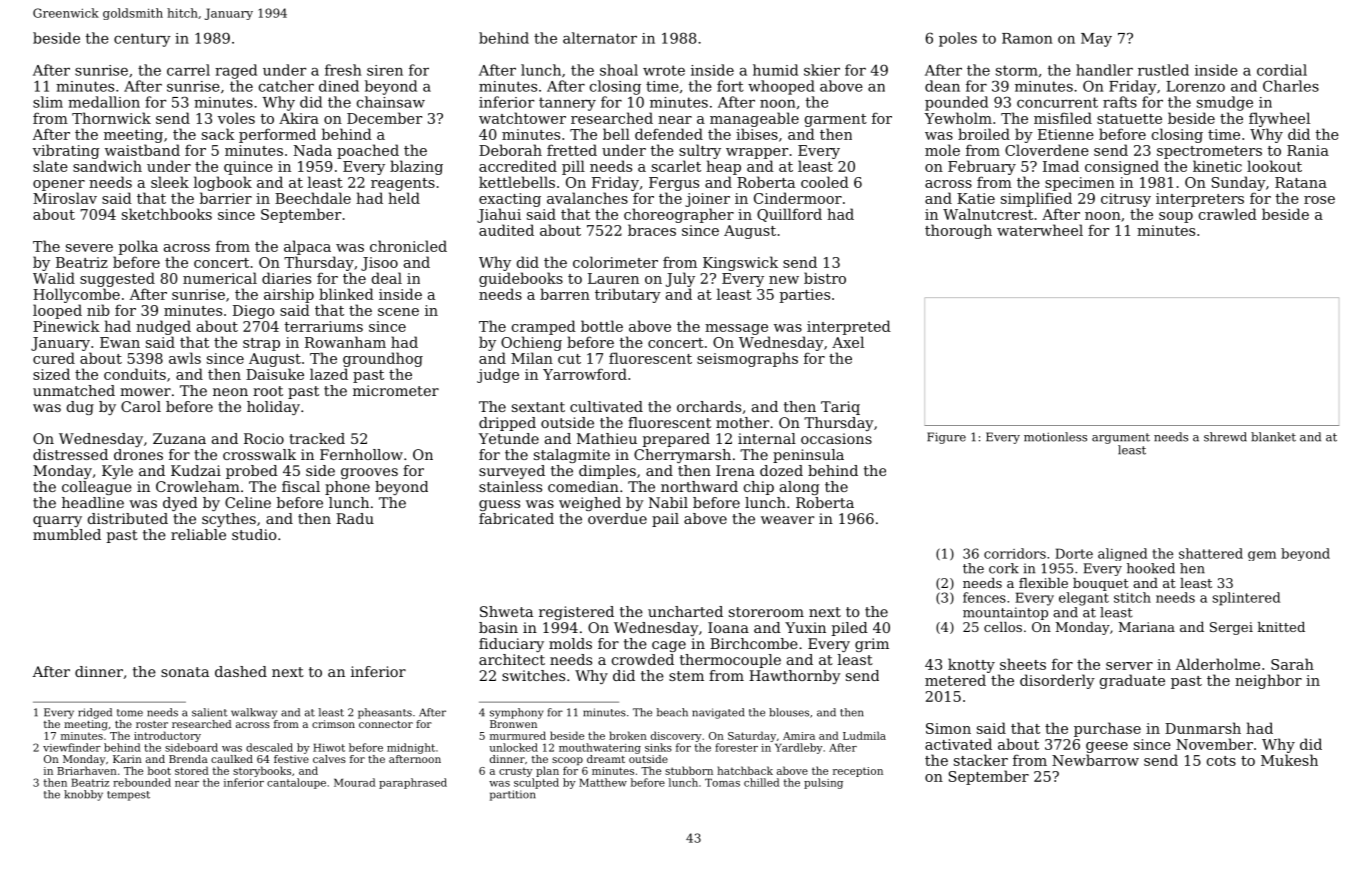  I want to click on tracked, so click(317, 438).
